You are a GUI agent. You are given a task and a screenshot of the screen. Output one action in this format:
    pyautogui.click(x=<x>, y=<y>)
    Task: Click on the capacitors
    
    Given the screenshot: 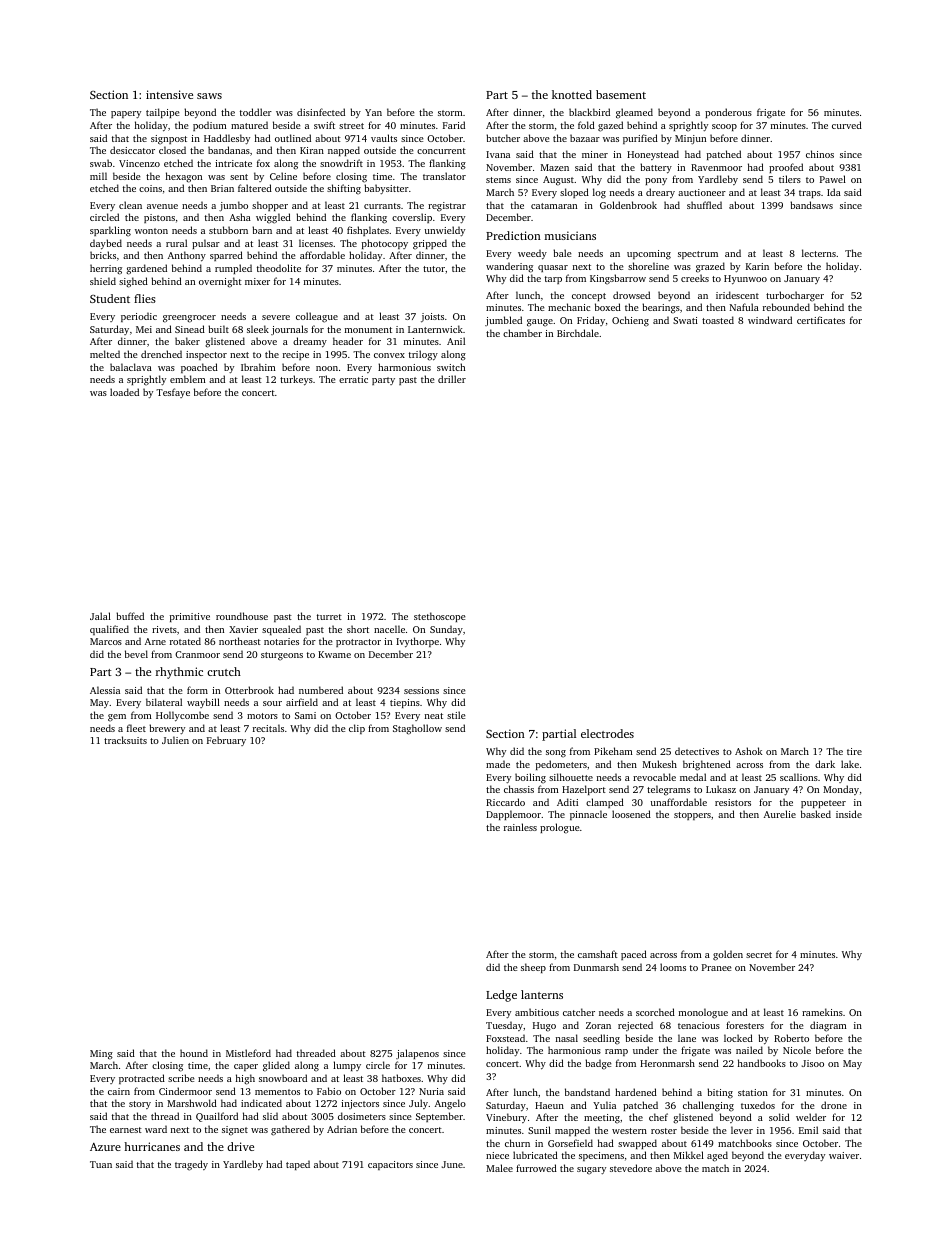 What is the action you would take?
    pyautogui.click(x=390, y=1165)
